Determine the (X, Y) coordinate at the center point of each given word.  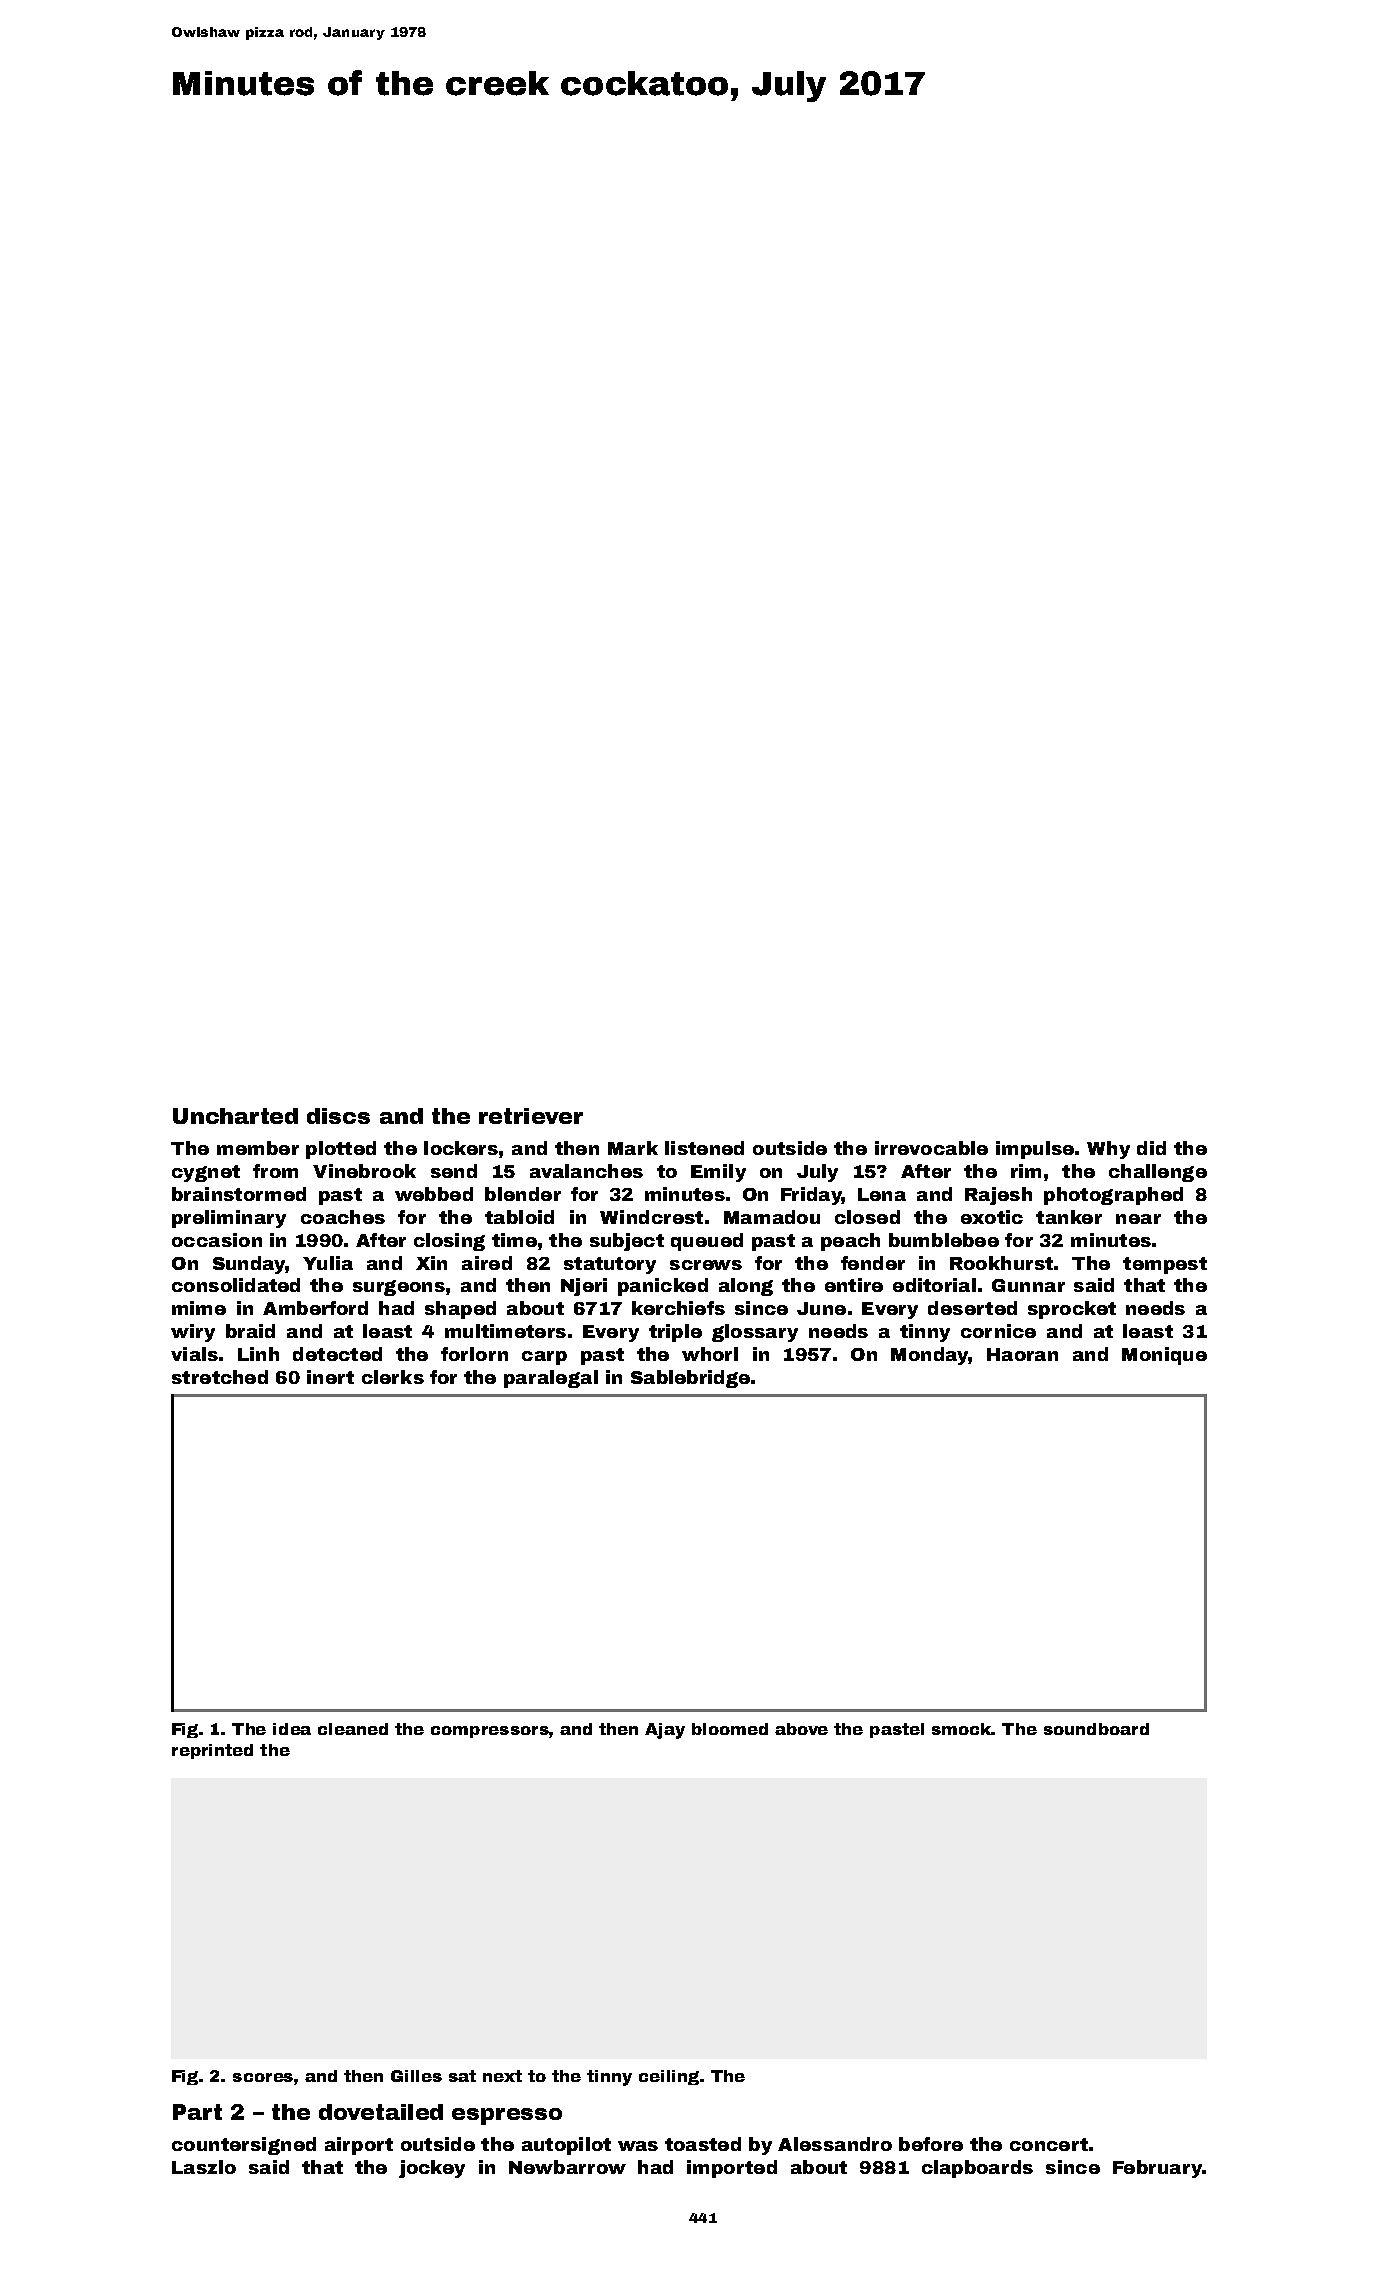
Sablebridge (690, 1379)
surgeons (399, 1288)
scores (263, 2077)
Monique (1164, 1356)
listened (704, 1148)
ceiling (669, 2077)
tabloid (519, 1217)
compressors (490, 1732)
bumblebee (944, 1240)
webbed (434, 1194)
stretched (220, 1377)
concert (1049, 2144)
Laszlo (204, 2167)
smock (962, 1729)
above (801, 1729)
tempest (1165, 1265)
